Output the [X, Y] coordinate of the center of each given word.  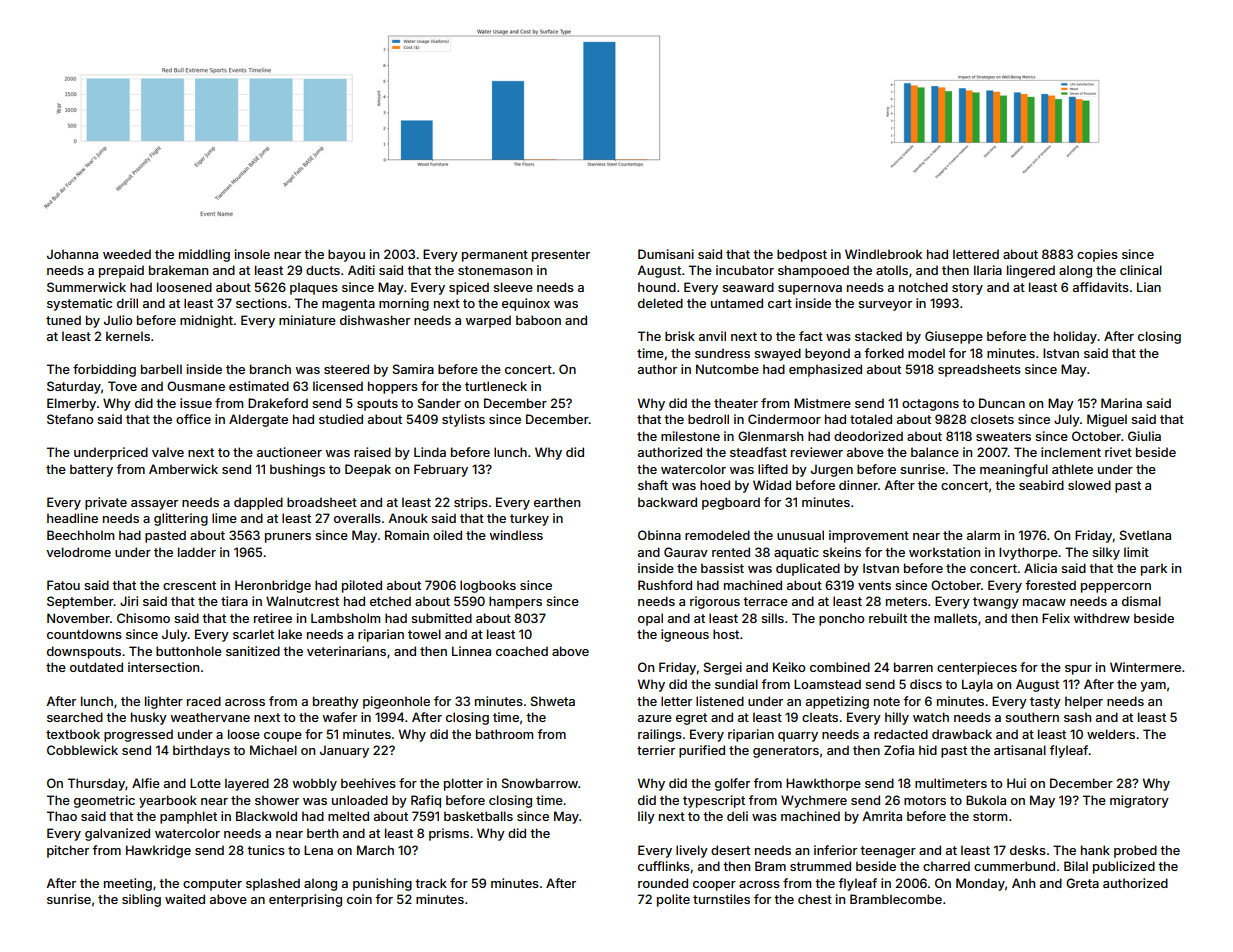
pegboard [731, 503]
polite [673, 900]
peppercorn [1116, 588]
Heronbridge [273, 586]
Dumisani [666, 254]
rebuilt [888, 618]
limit [1136, 552]
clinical [1141, 270]
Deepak [368, 470]
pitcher [68, 851]
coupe [283, 737]
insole [252, 254]
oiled [447, 535]
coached [522, 651]
